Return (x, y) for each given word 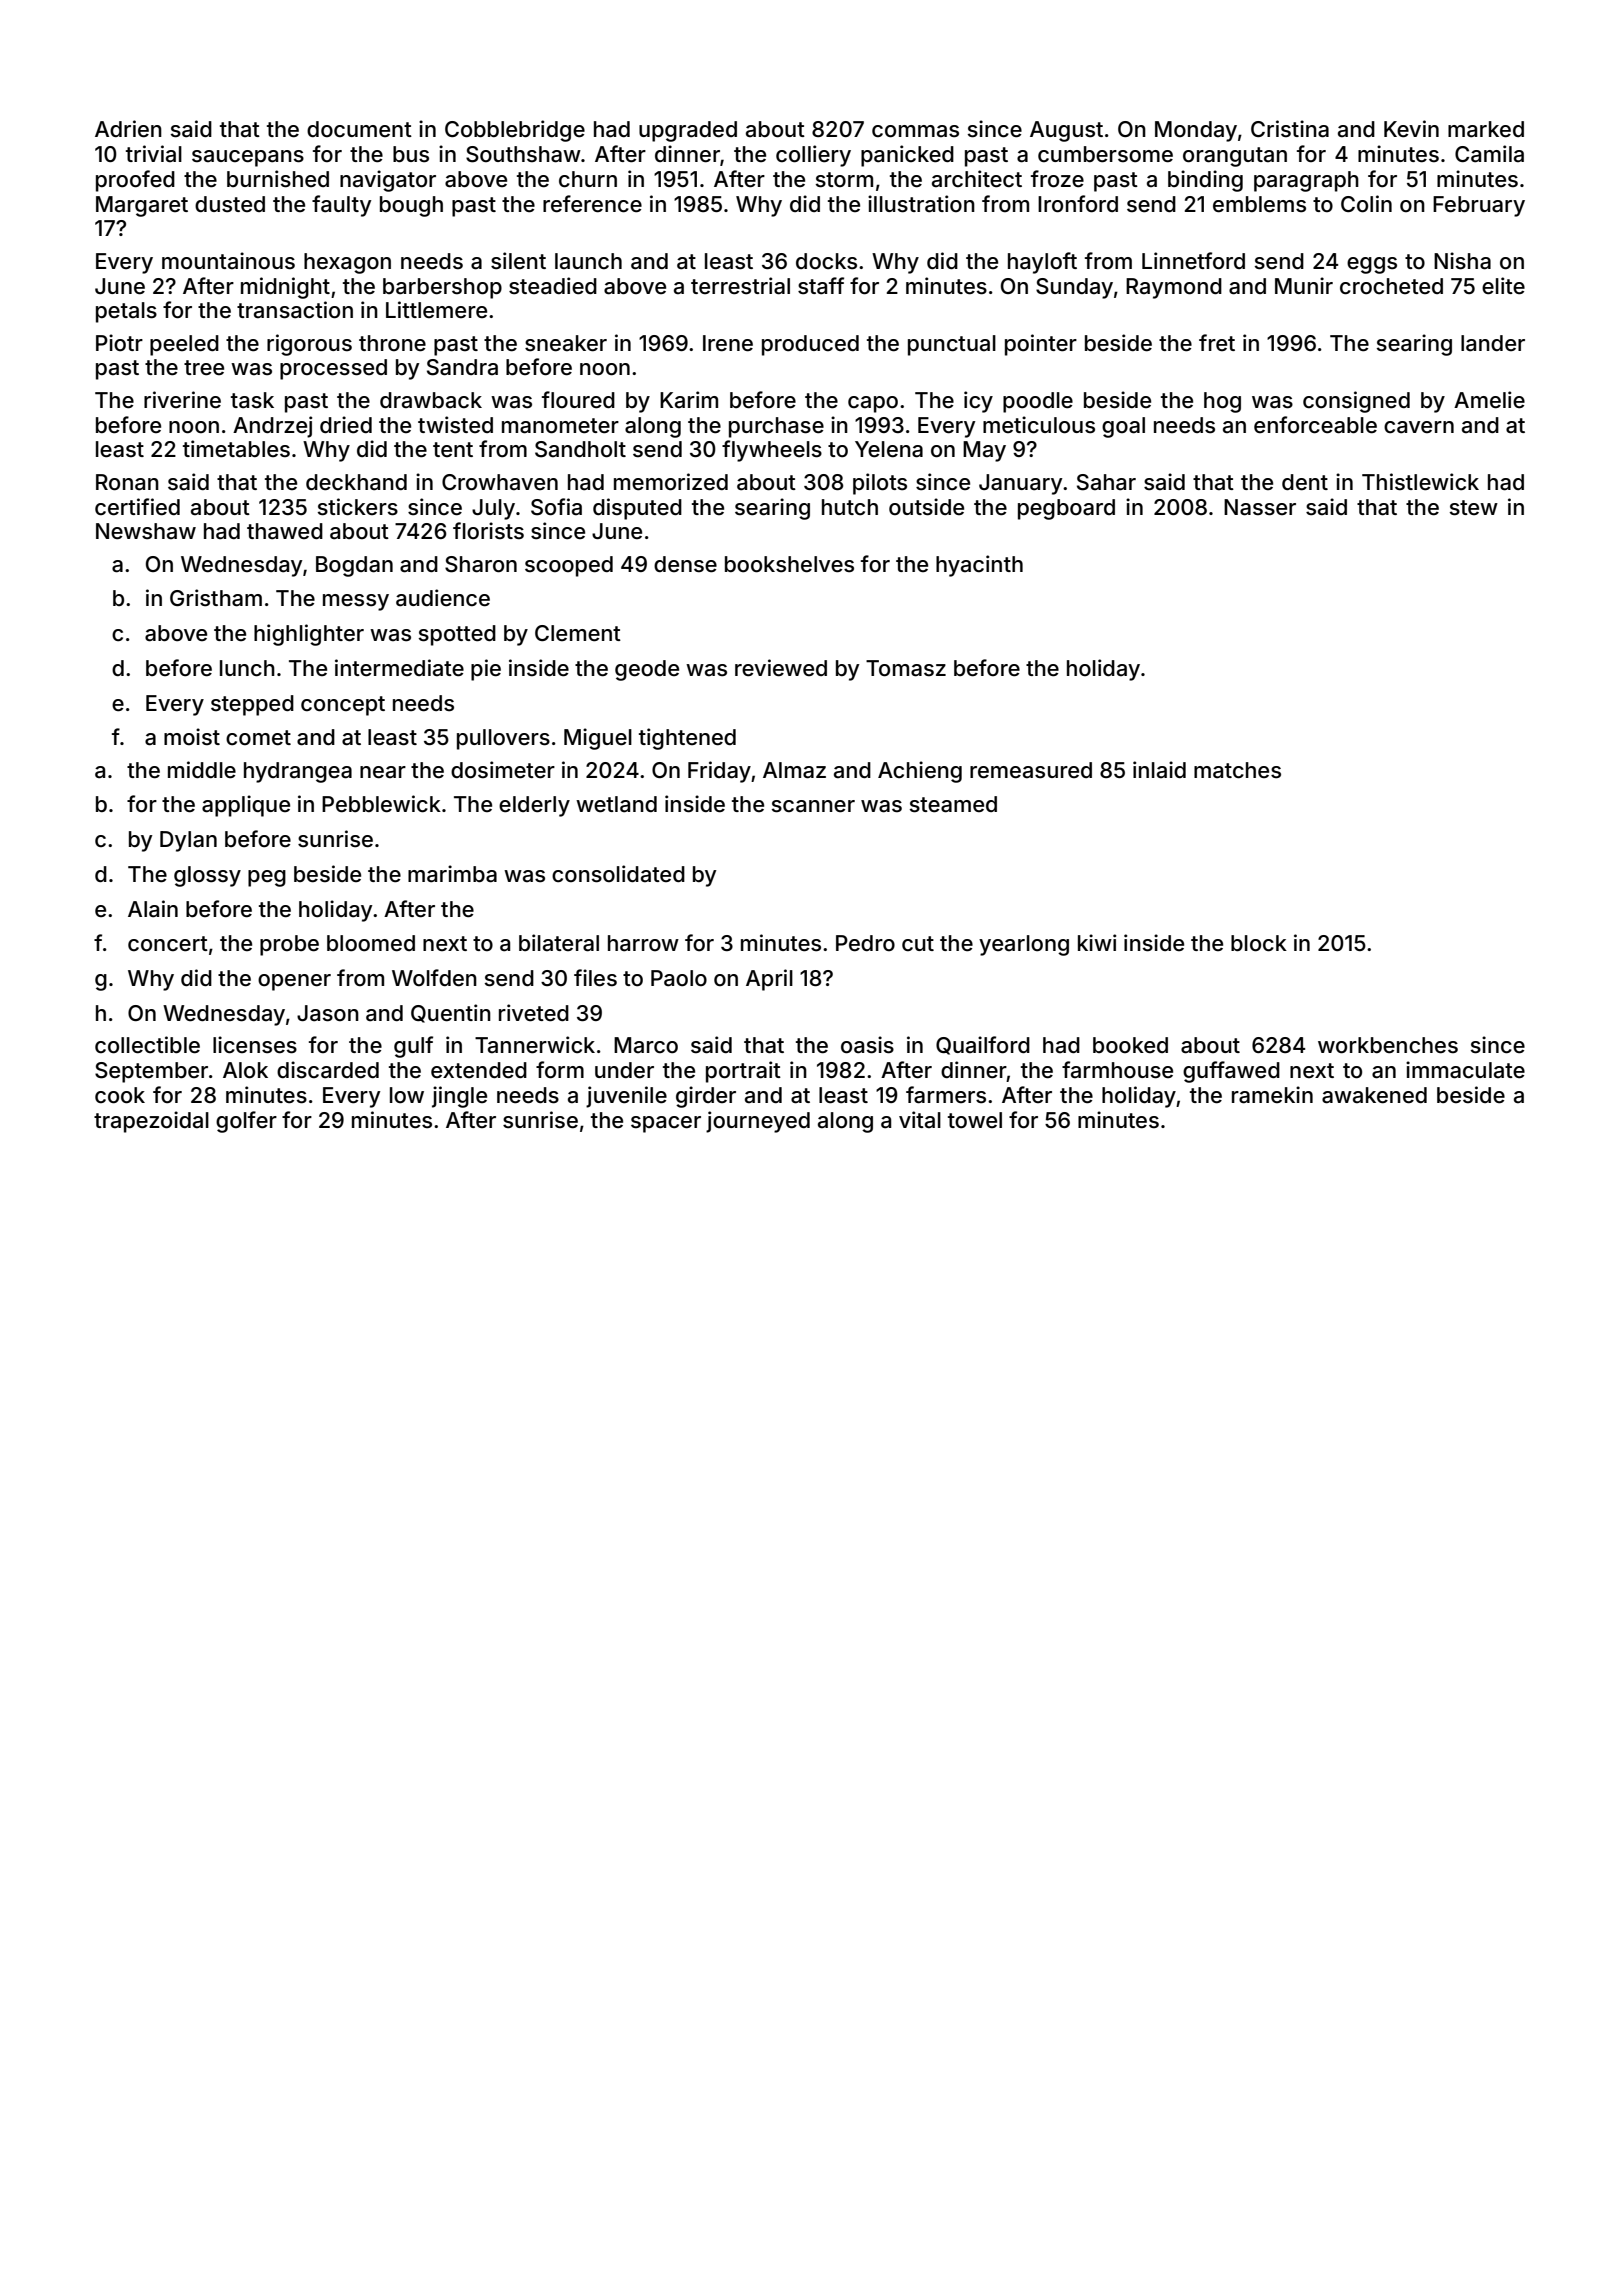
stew (1474, 508)
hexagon (347, 263)
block (1259, 943)
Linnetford (1193, 261)
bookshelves (789, 564)
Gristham (216, 598)
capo (873, 404)
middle (202, 770)
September (151, 1072)
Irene (728, 343)
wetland (616, 804)
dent (1305, 482)
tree (204, 368)
